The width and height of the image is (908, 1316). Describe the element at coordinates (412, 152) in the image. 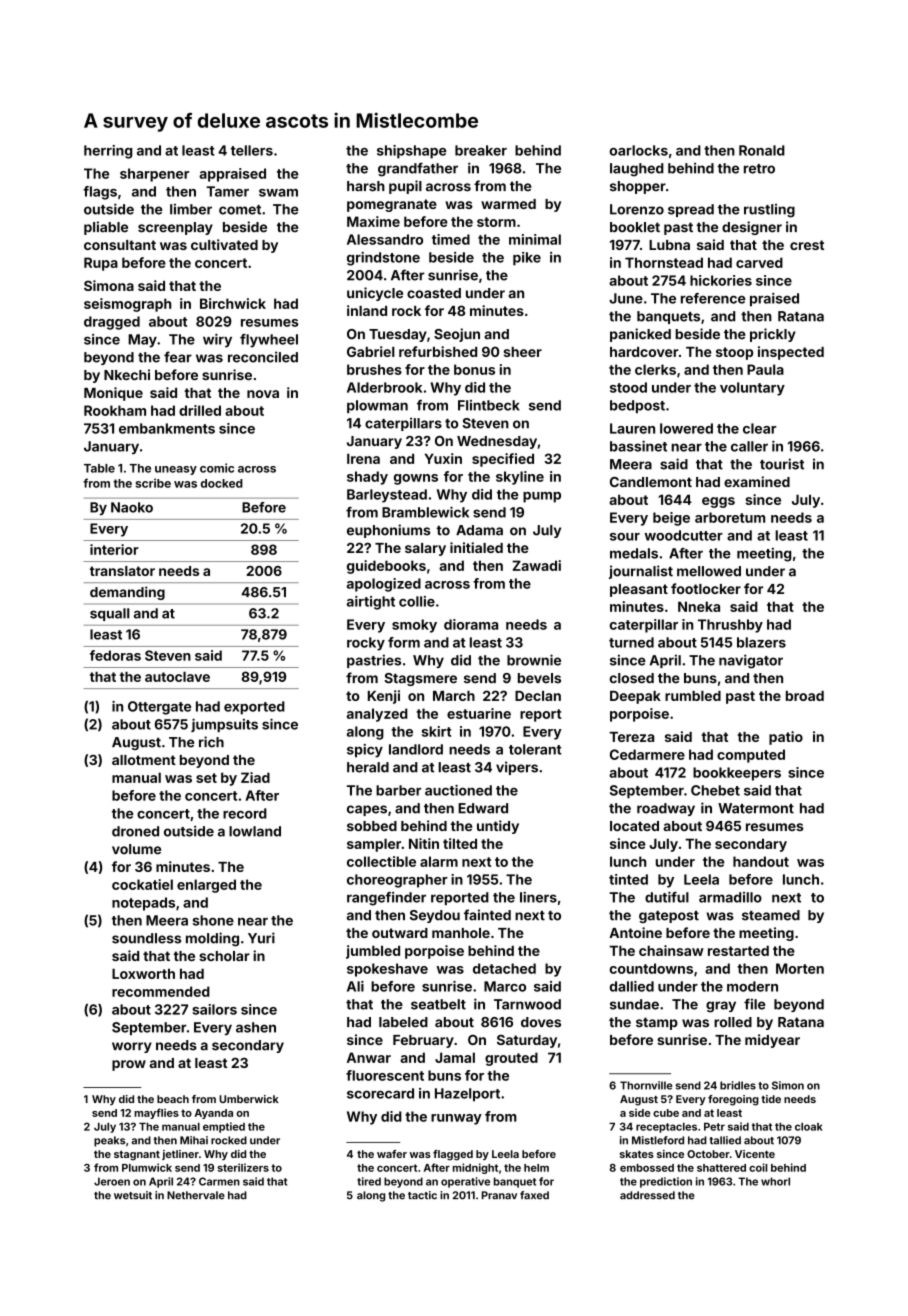

I see `shipshape` at that location.
